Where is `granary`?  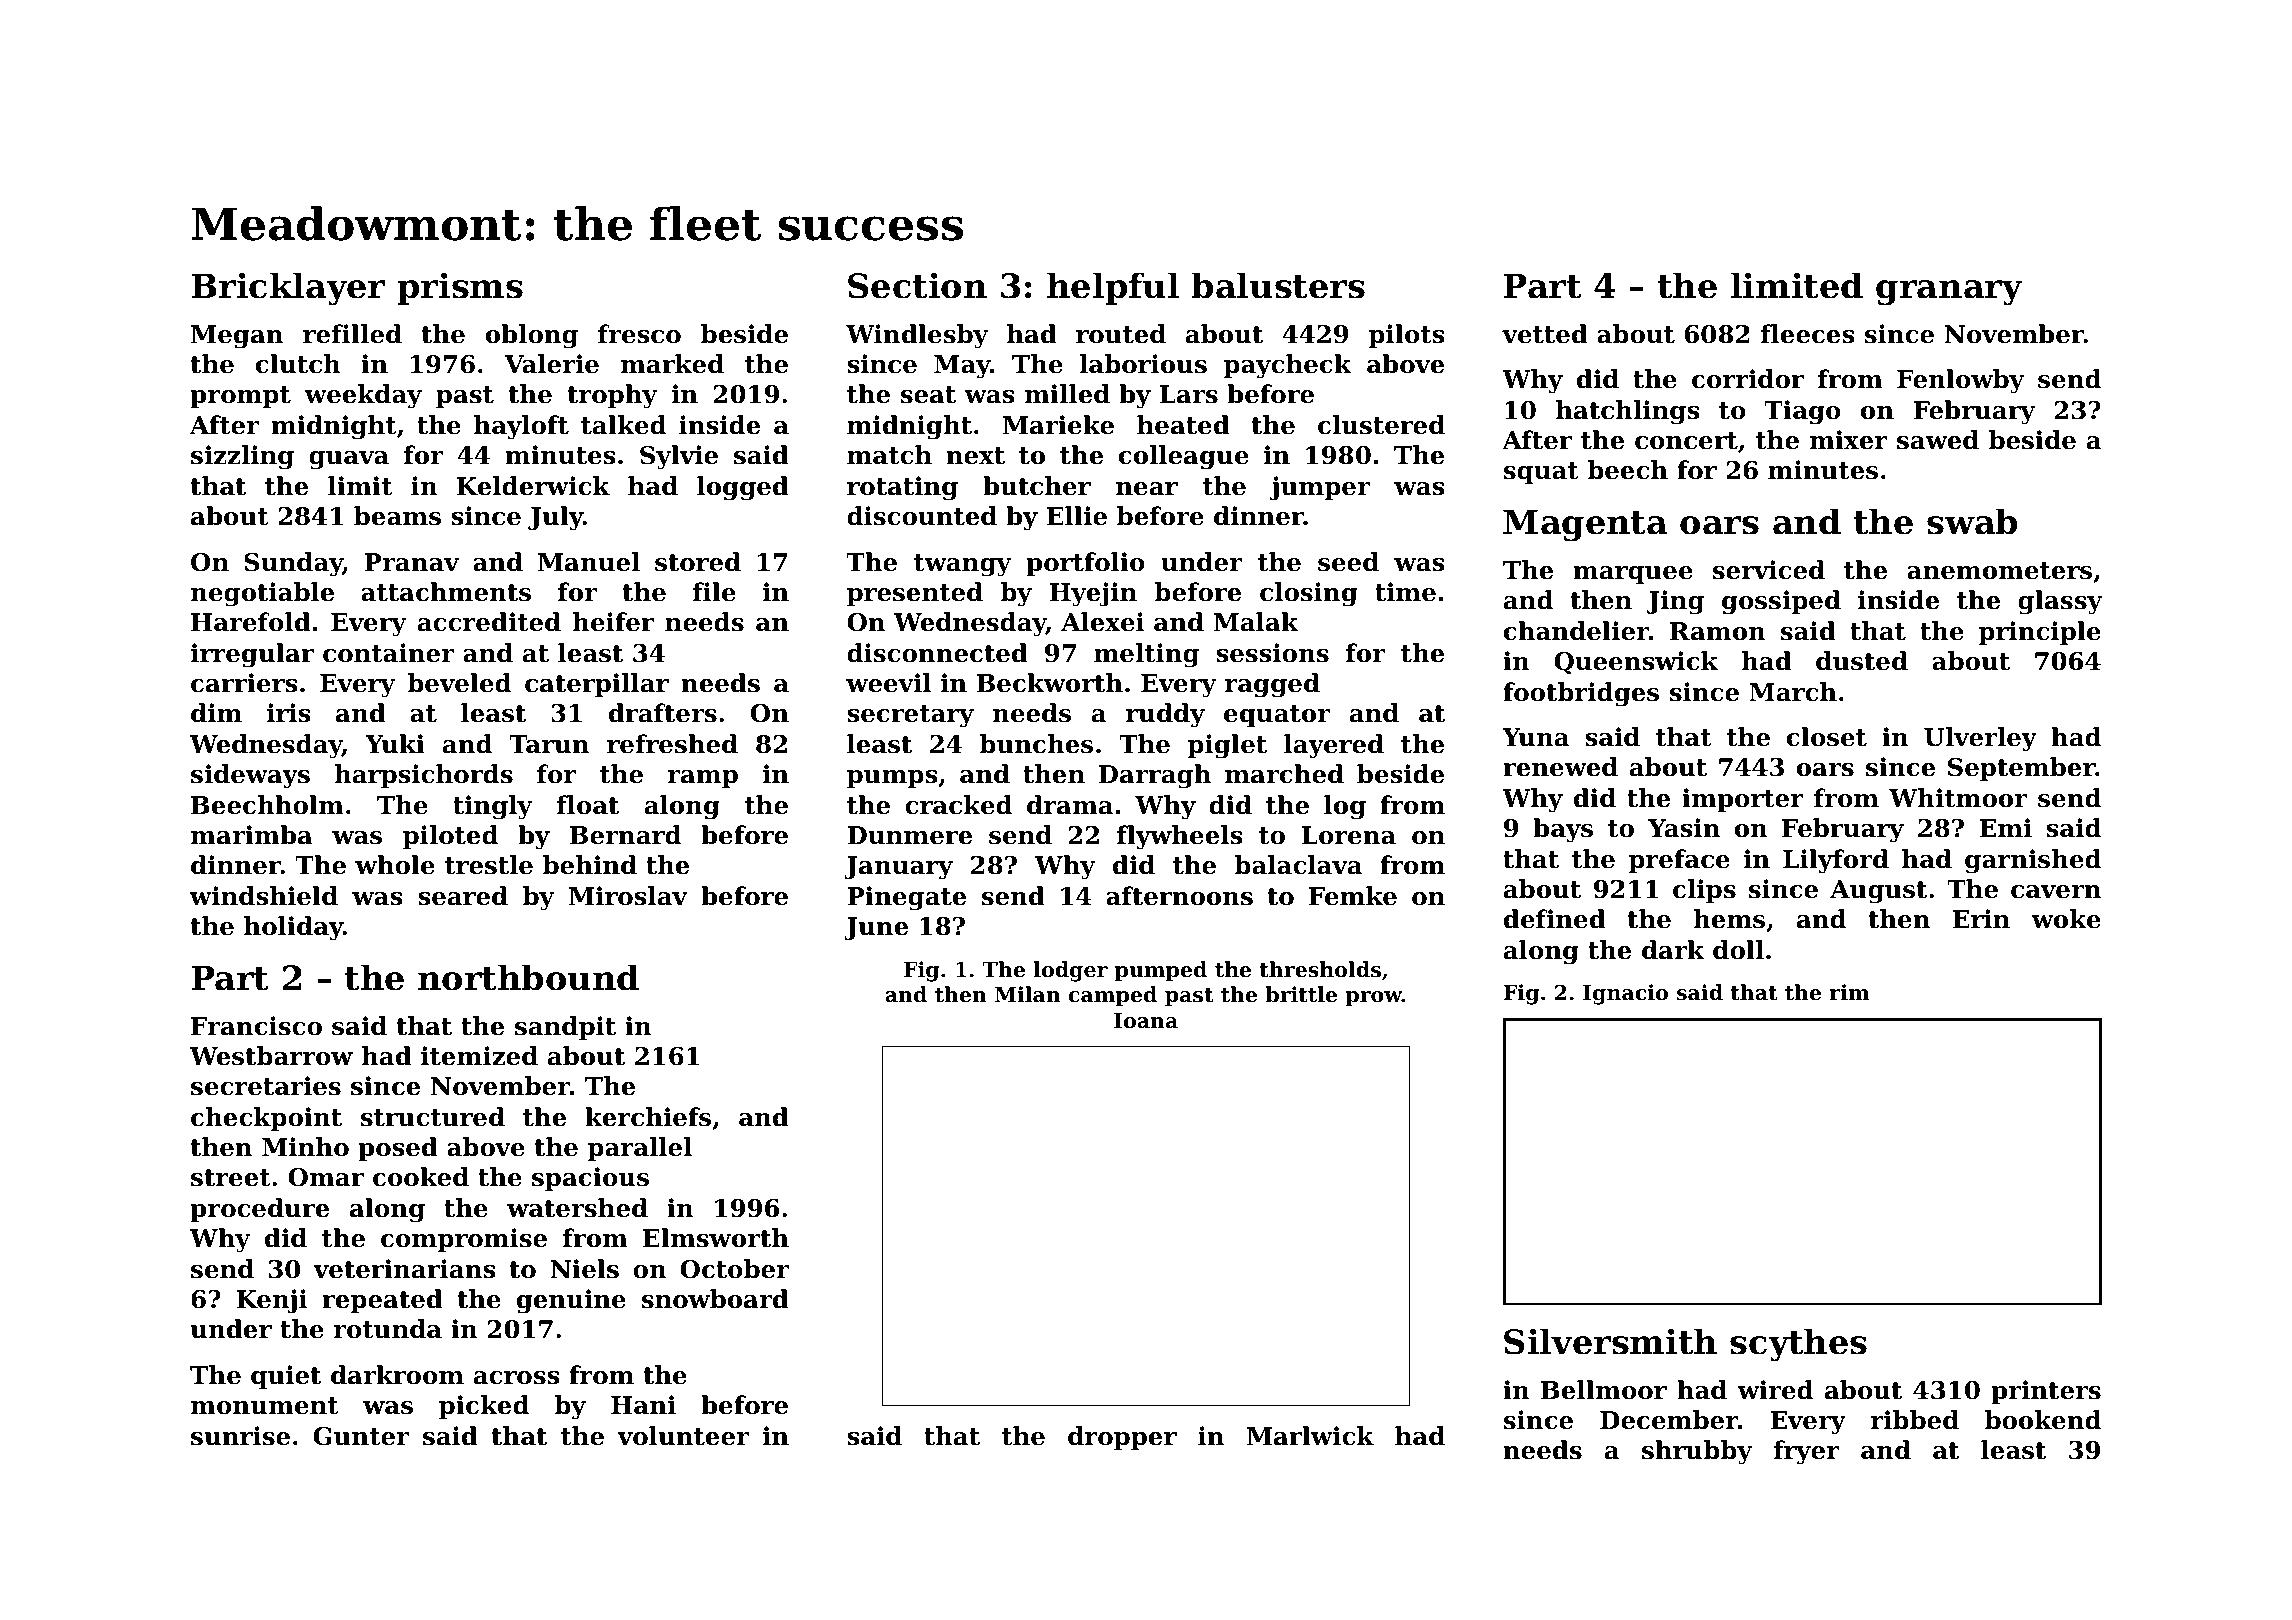 granary is located at coordinates (1949, 293).
